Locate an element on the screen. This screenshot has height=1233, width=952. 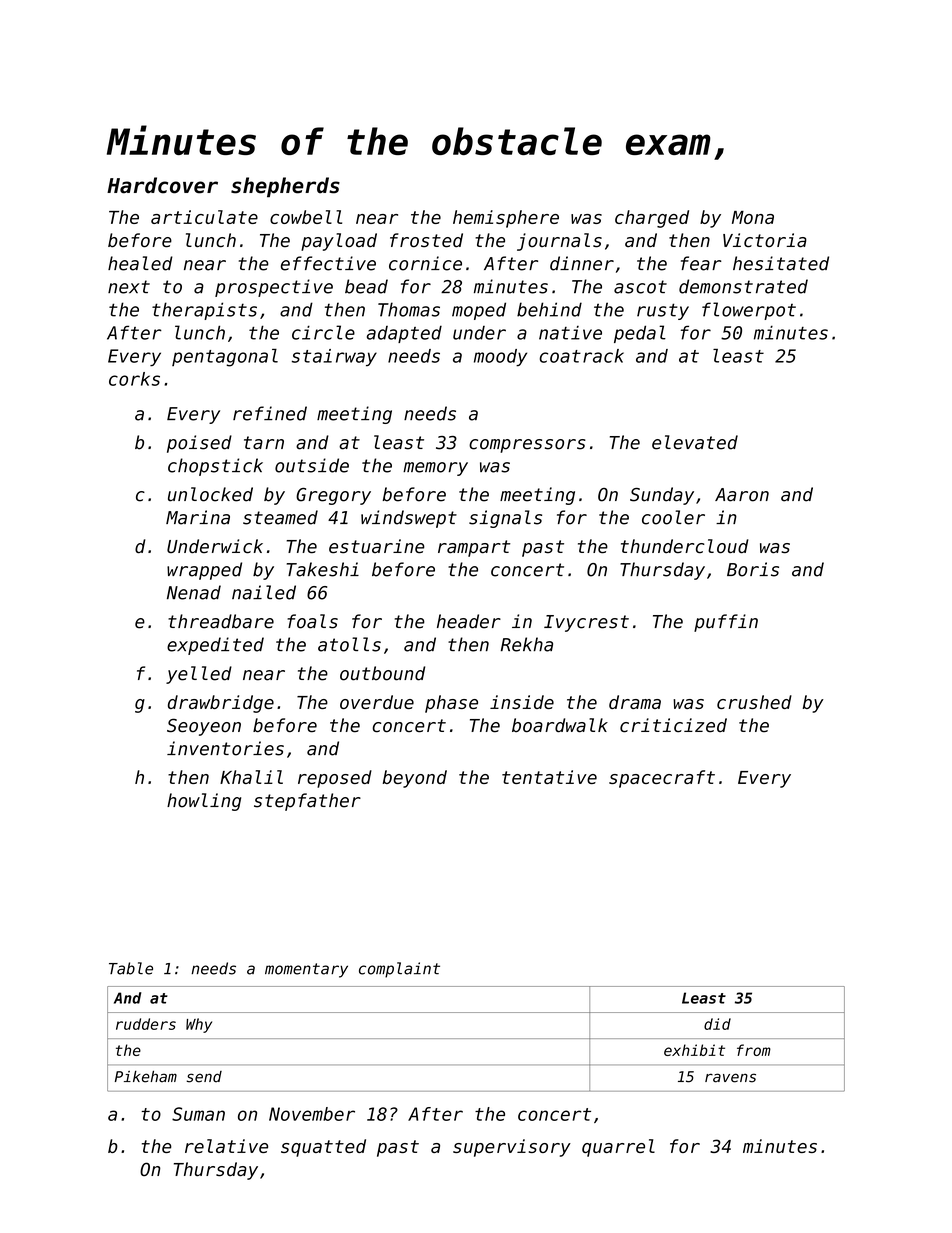
Hardcover is located at coordinates (162, 185).
